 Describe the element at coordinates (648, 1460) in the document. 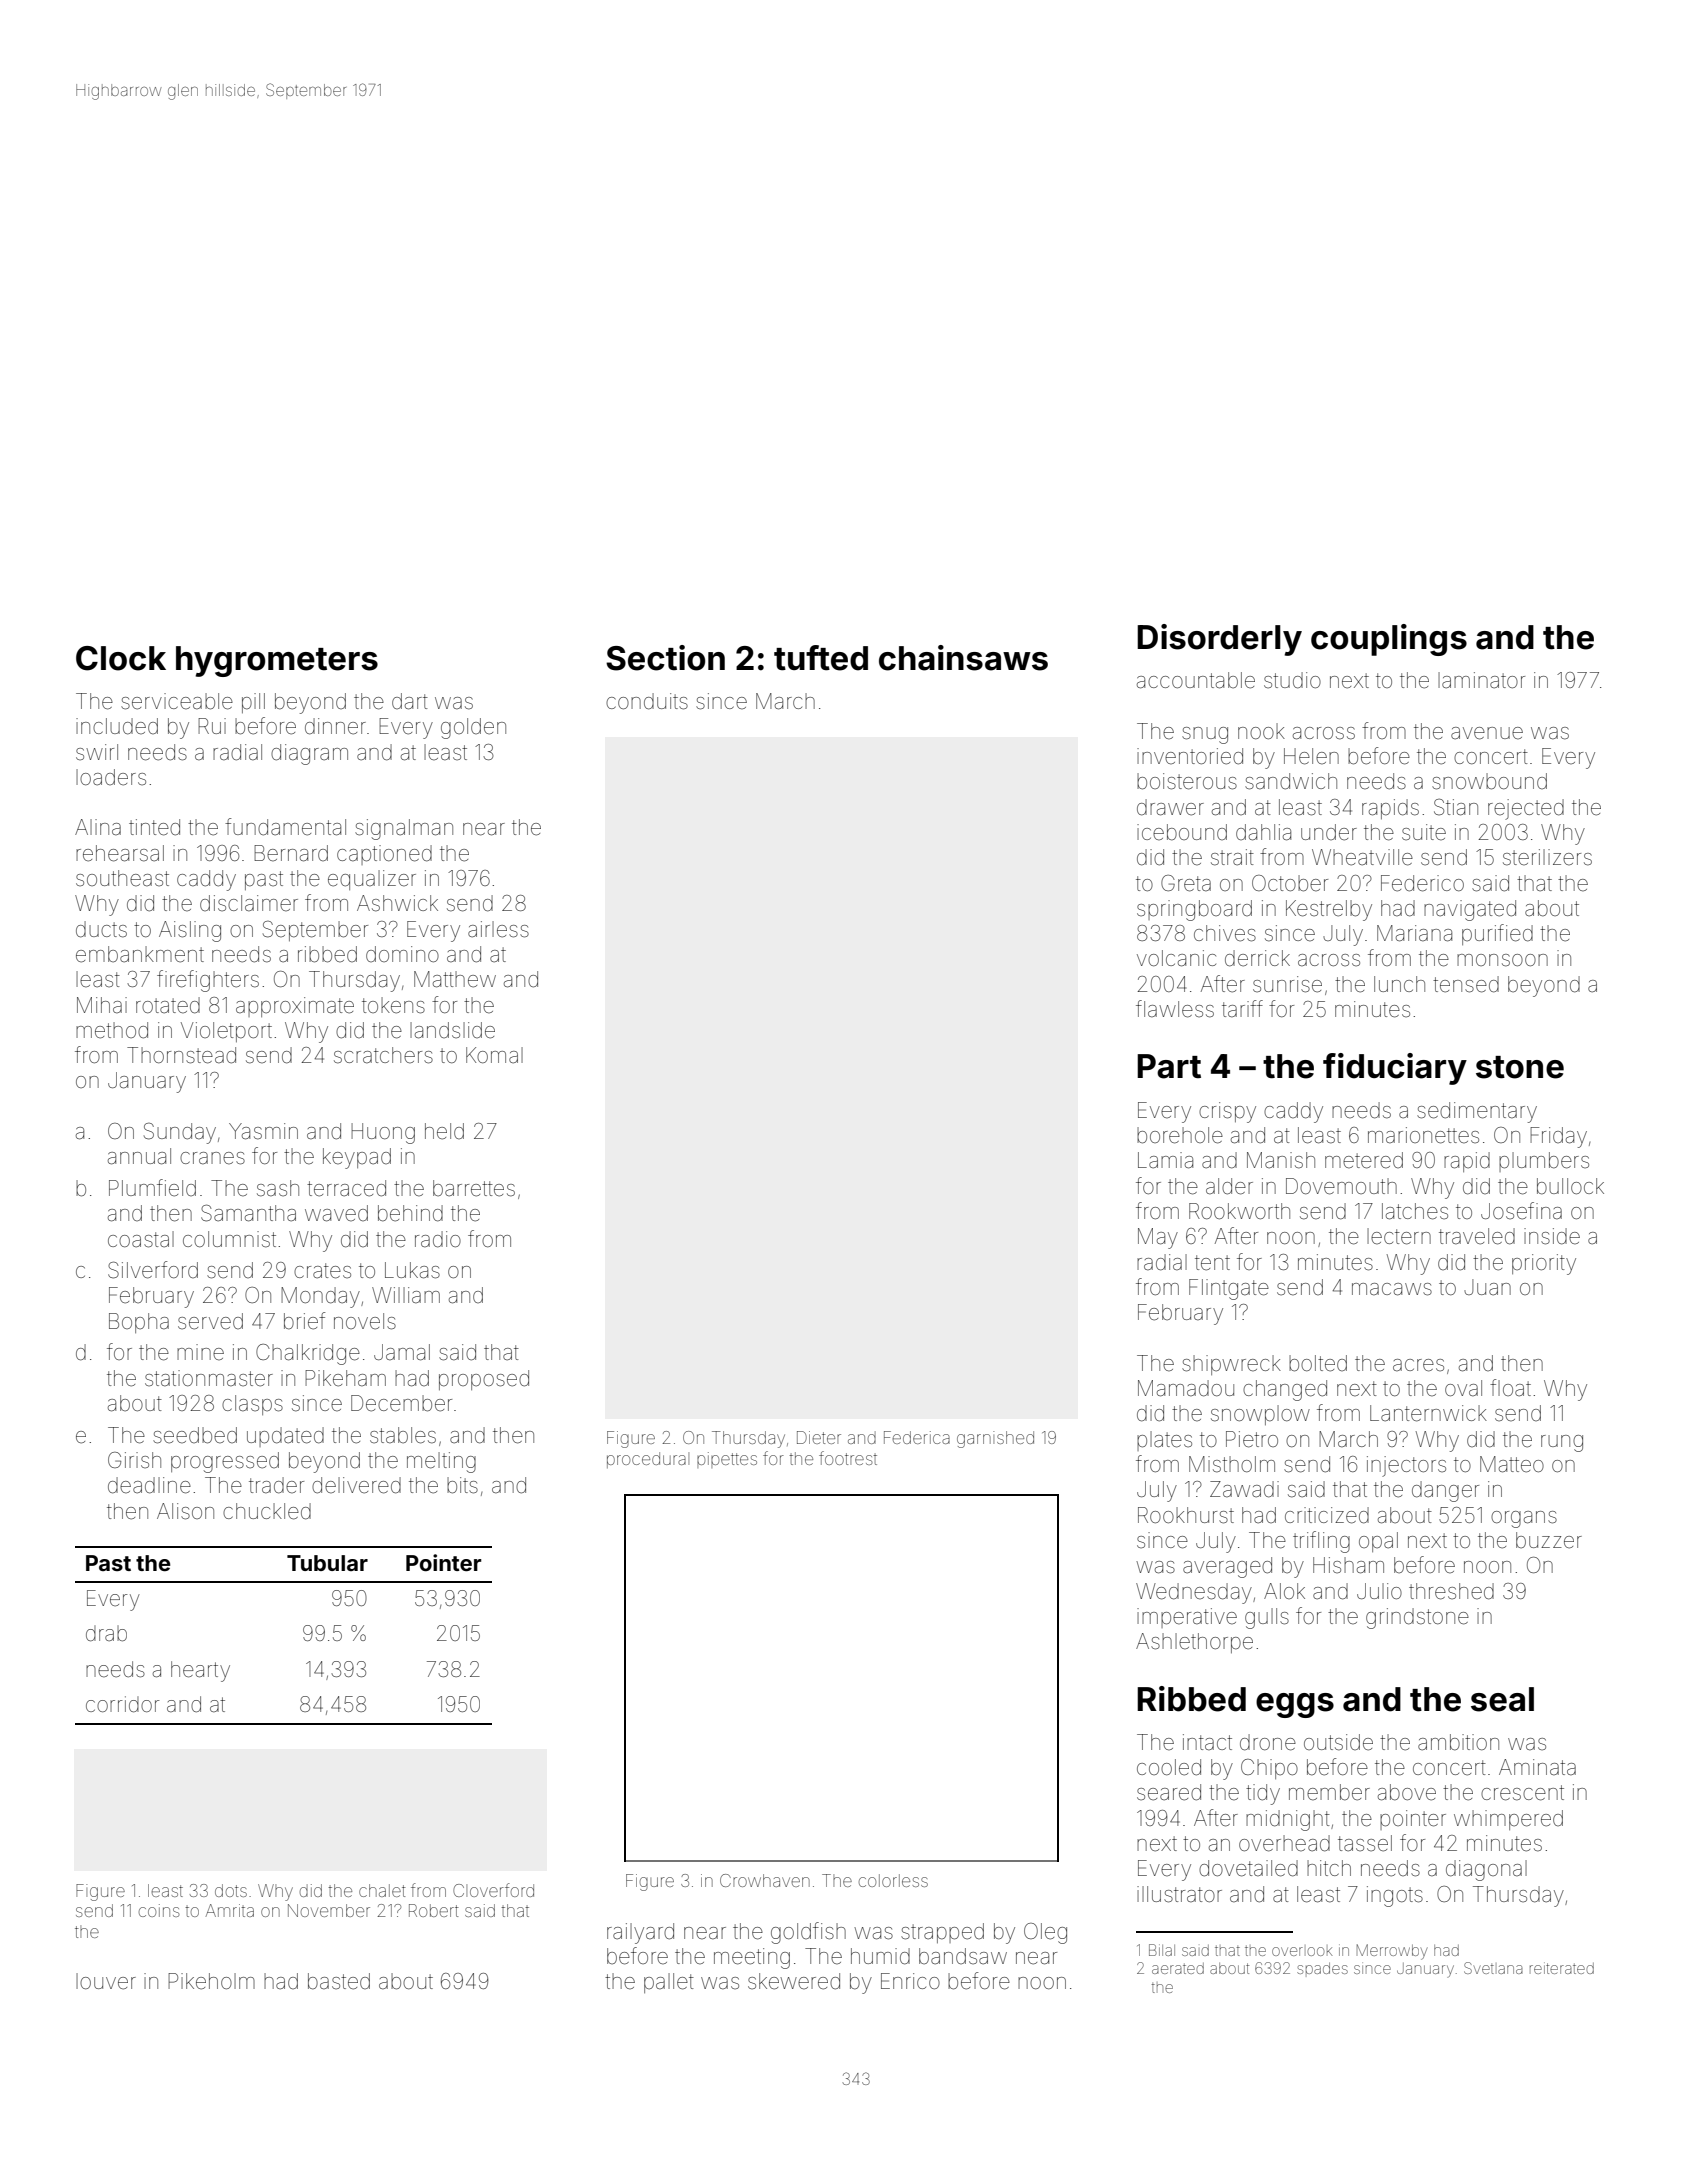

I see `procedural` at that location.
